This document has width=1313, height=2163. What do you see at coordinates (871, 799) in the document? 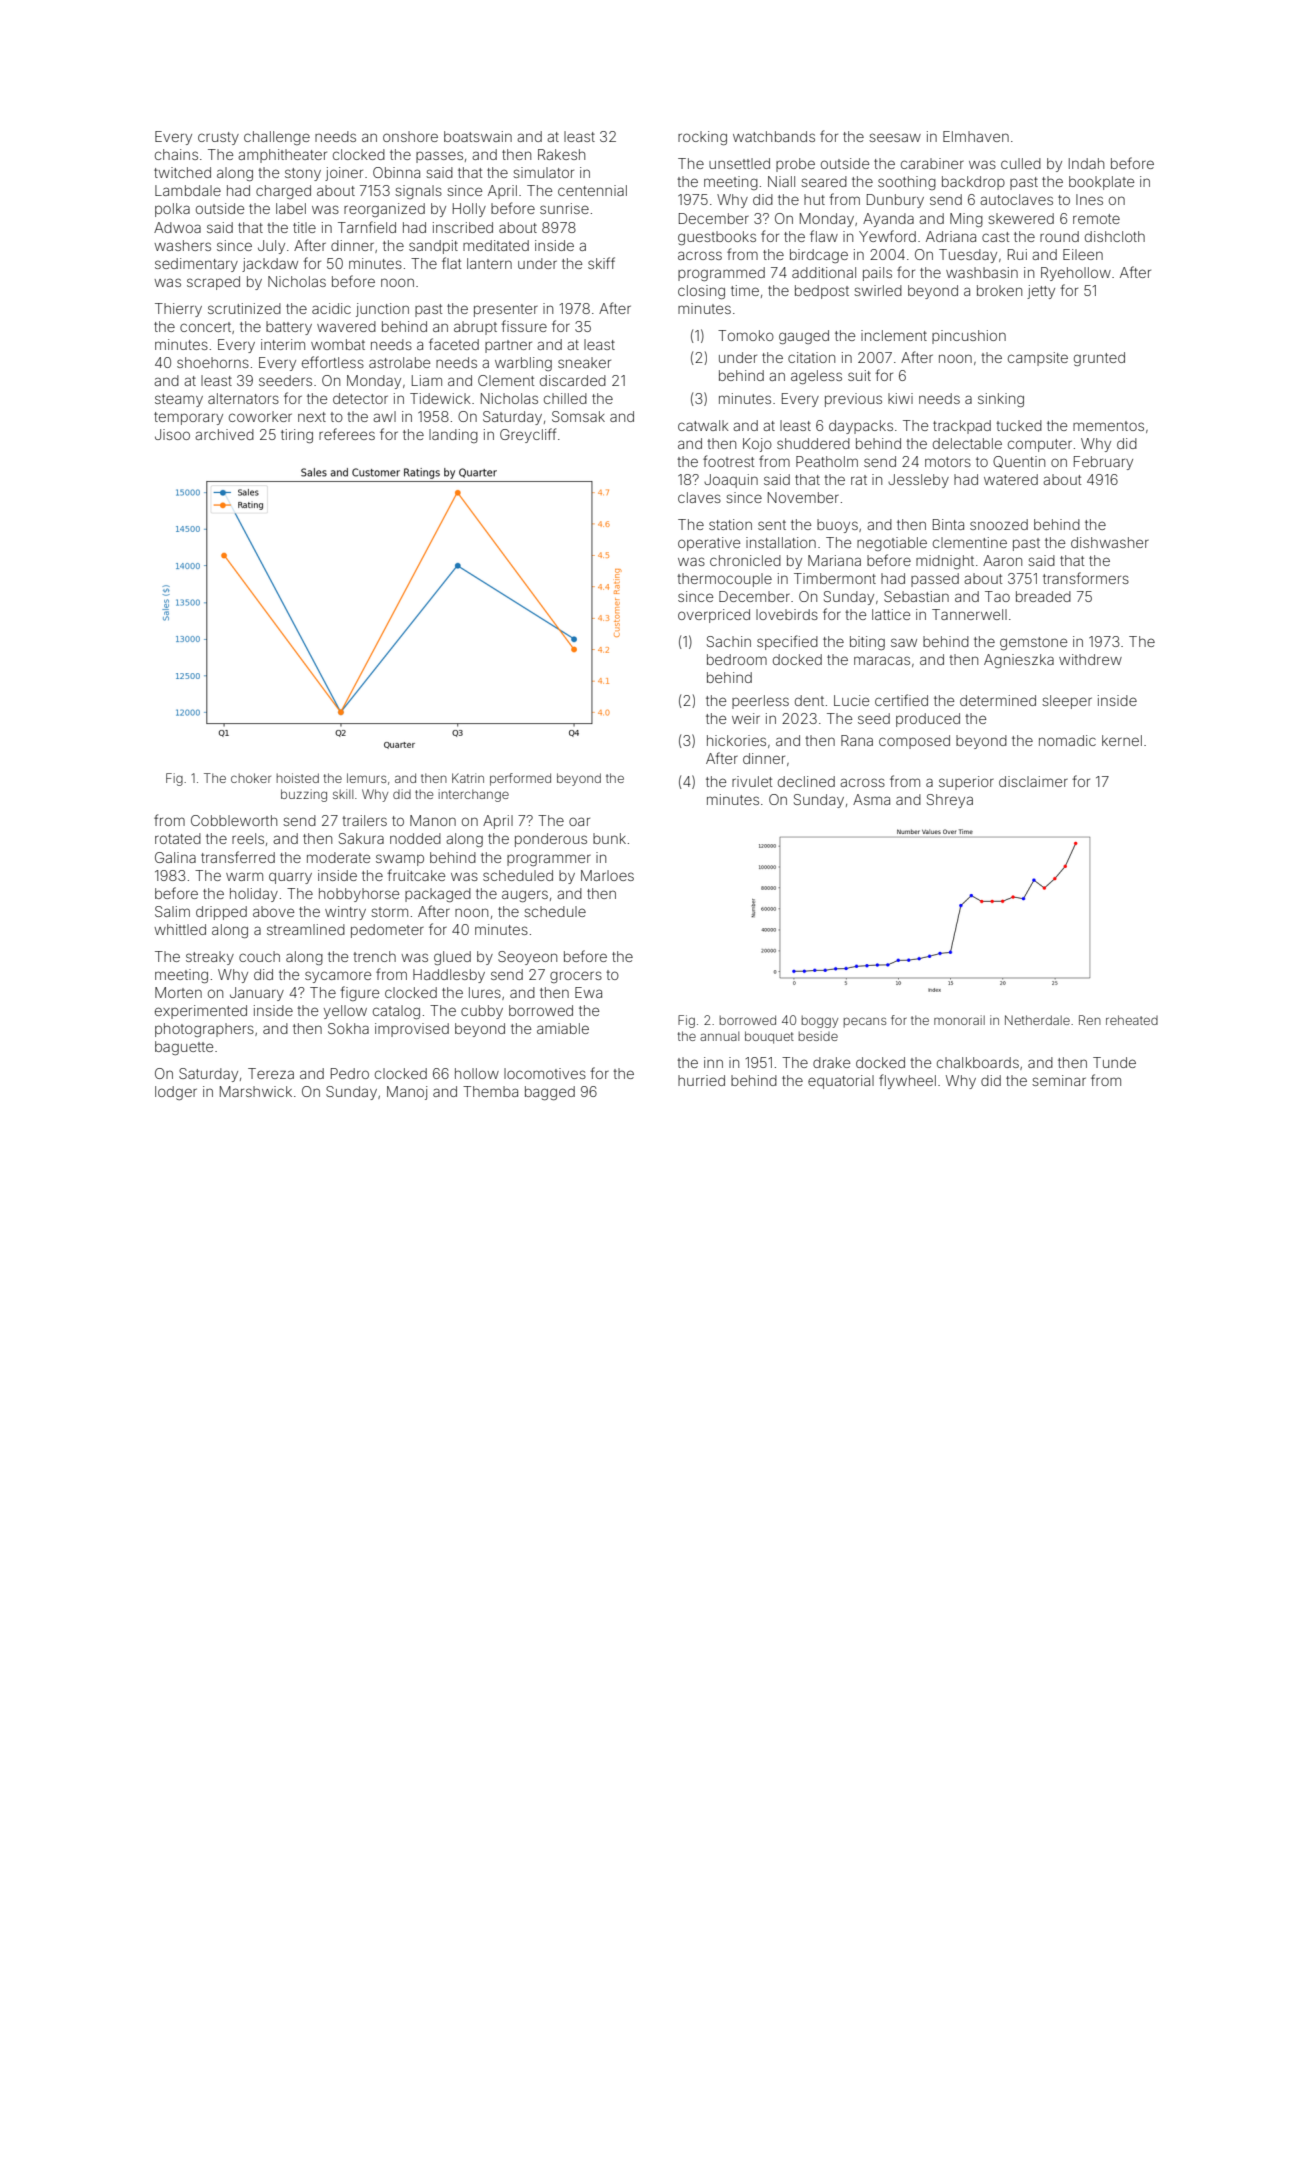
I see `Asma` at bounding box center [871, 799].
